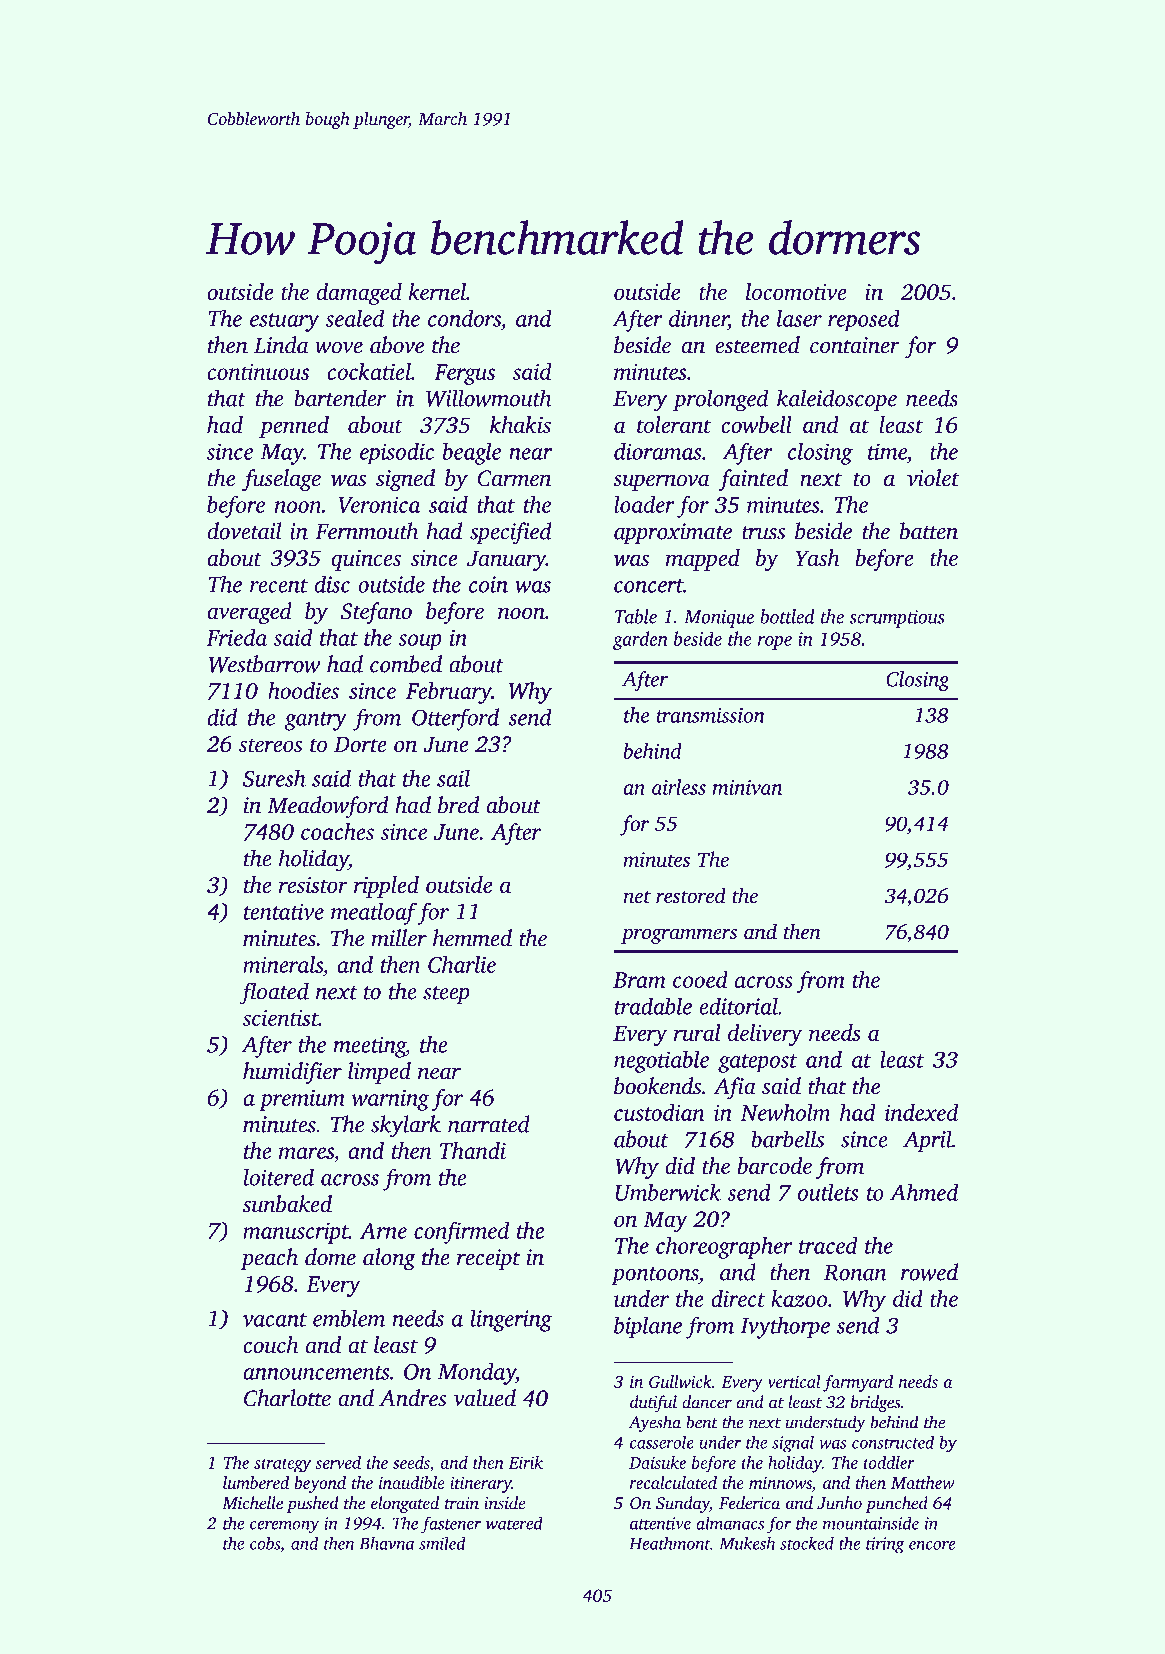 This screenshot has width=1165, height=1654. Describe the element at coordinates (780, 1483) in the screenshot. I see `minnows` at that location.
